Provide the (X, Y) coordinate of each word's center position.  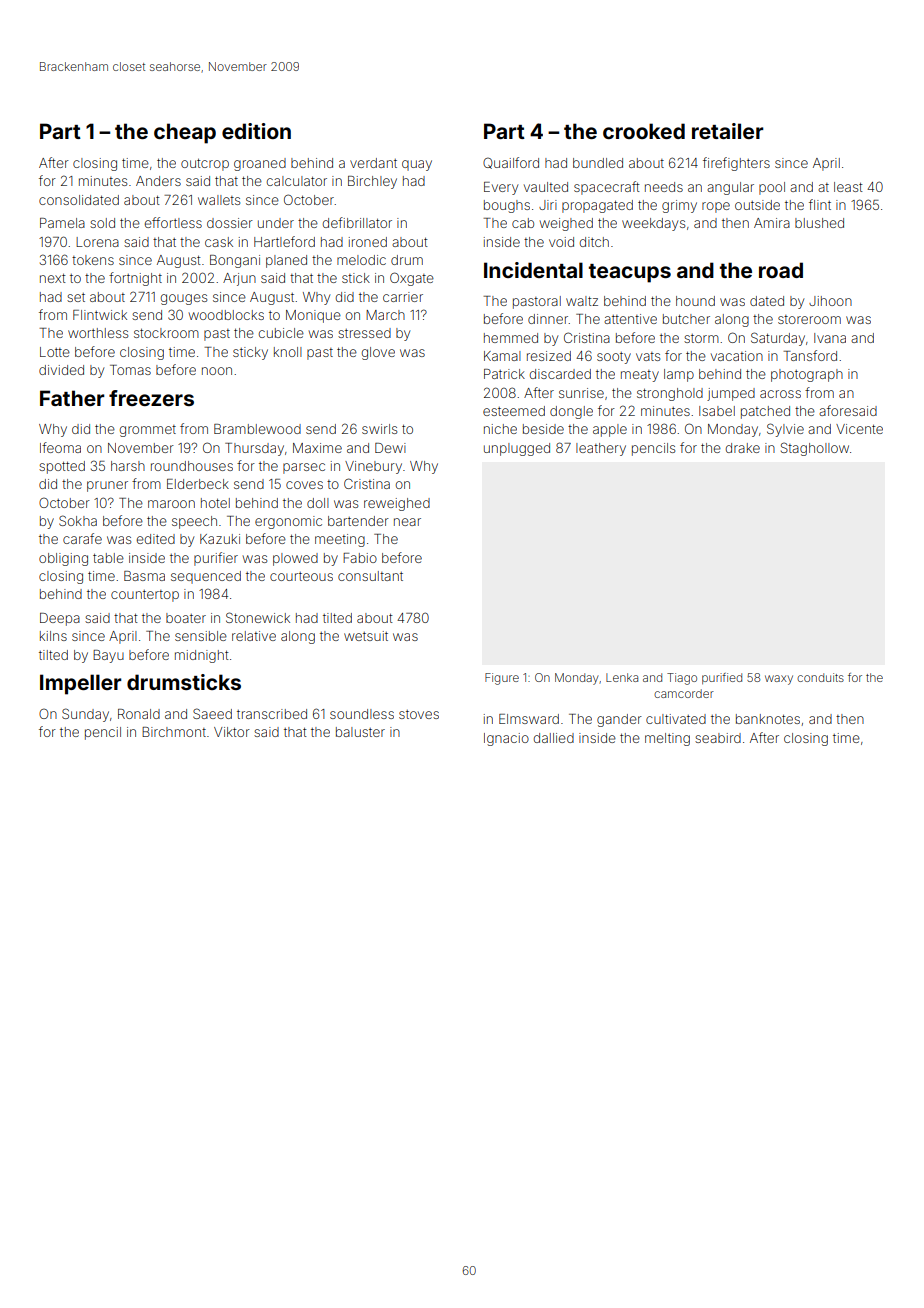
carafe (82, 538)
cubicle (281, 333)
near (407, 522)
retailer (727, 131)
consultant (370, 576)
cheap (185, 133)
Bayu (108, 656)
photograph (807, 375)
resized (549, 356)
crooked (644, 131)
